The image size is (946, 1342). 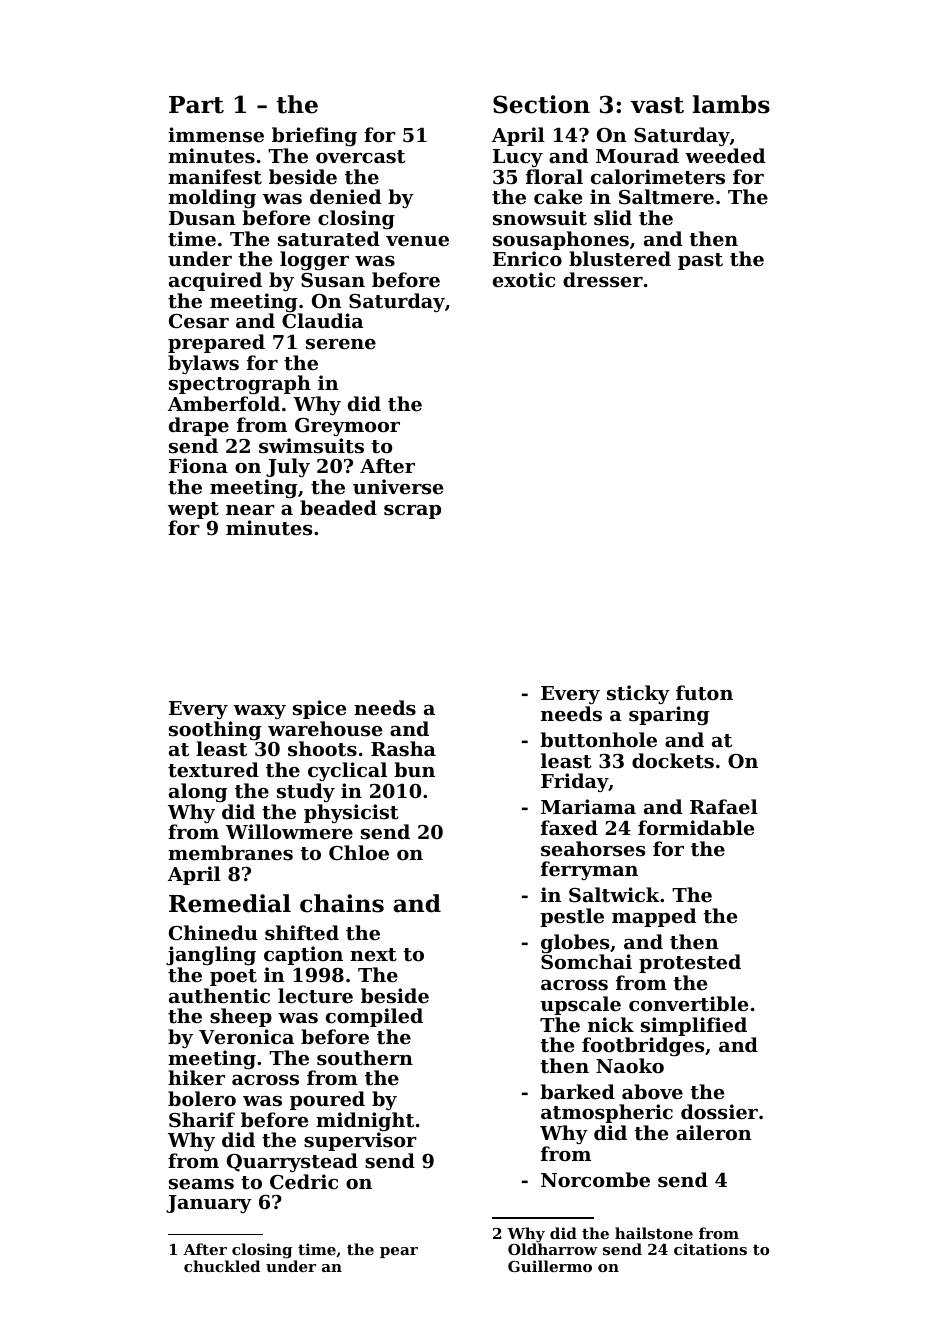 I want to click on Naoko, so click(x=630, y=1065).
